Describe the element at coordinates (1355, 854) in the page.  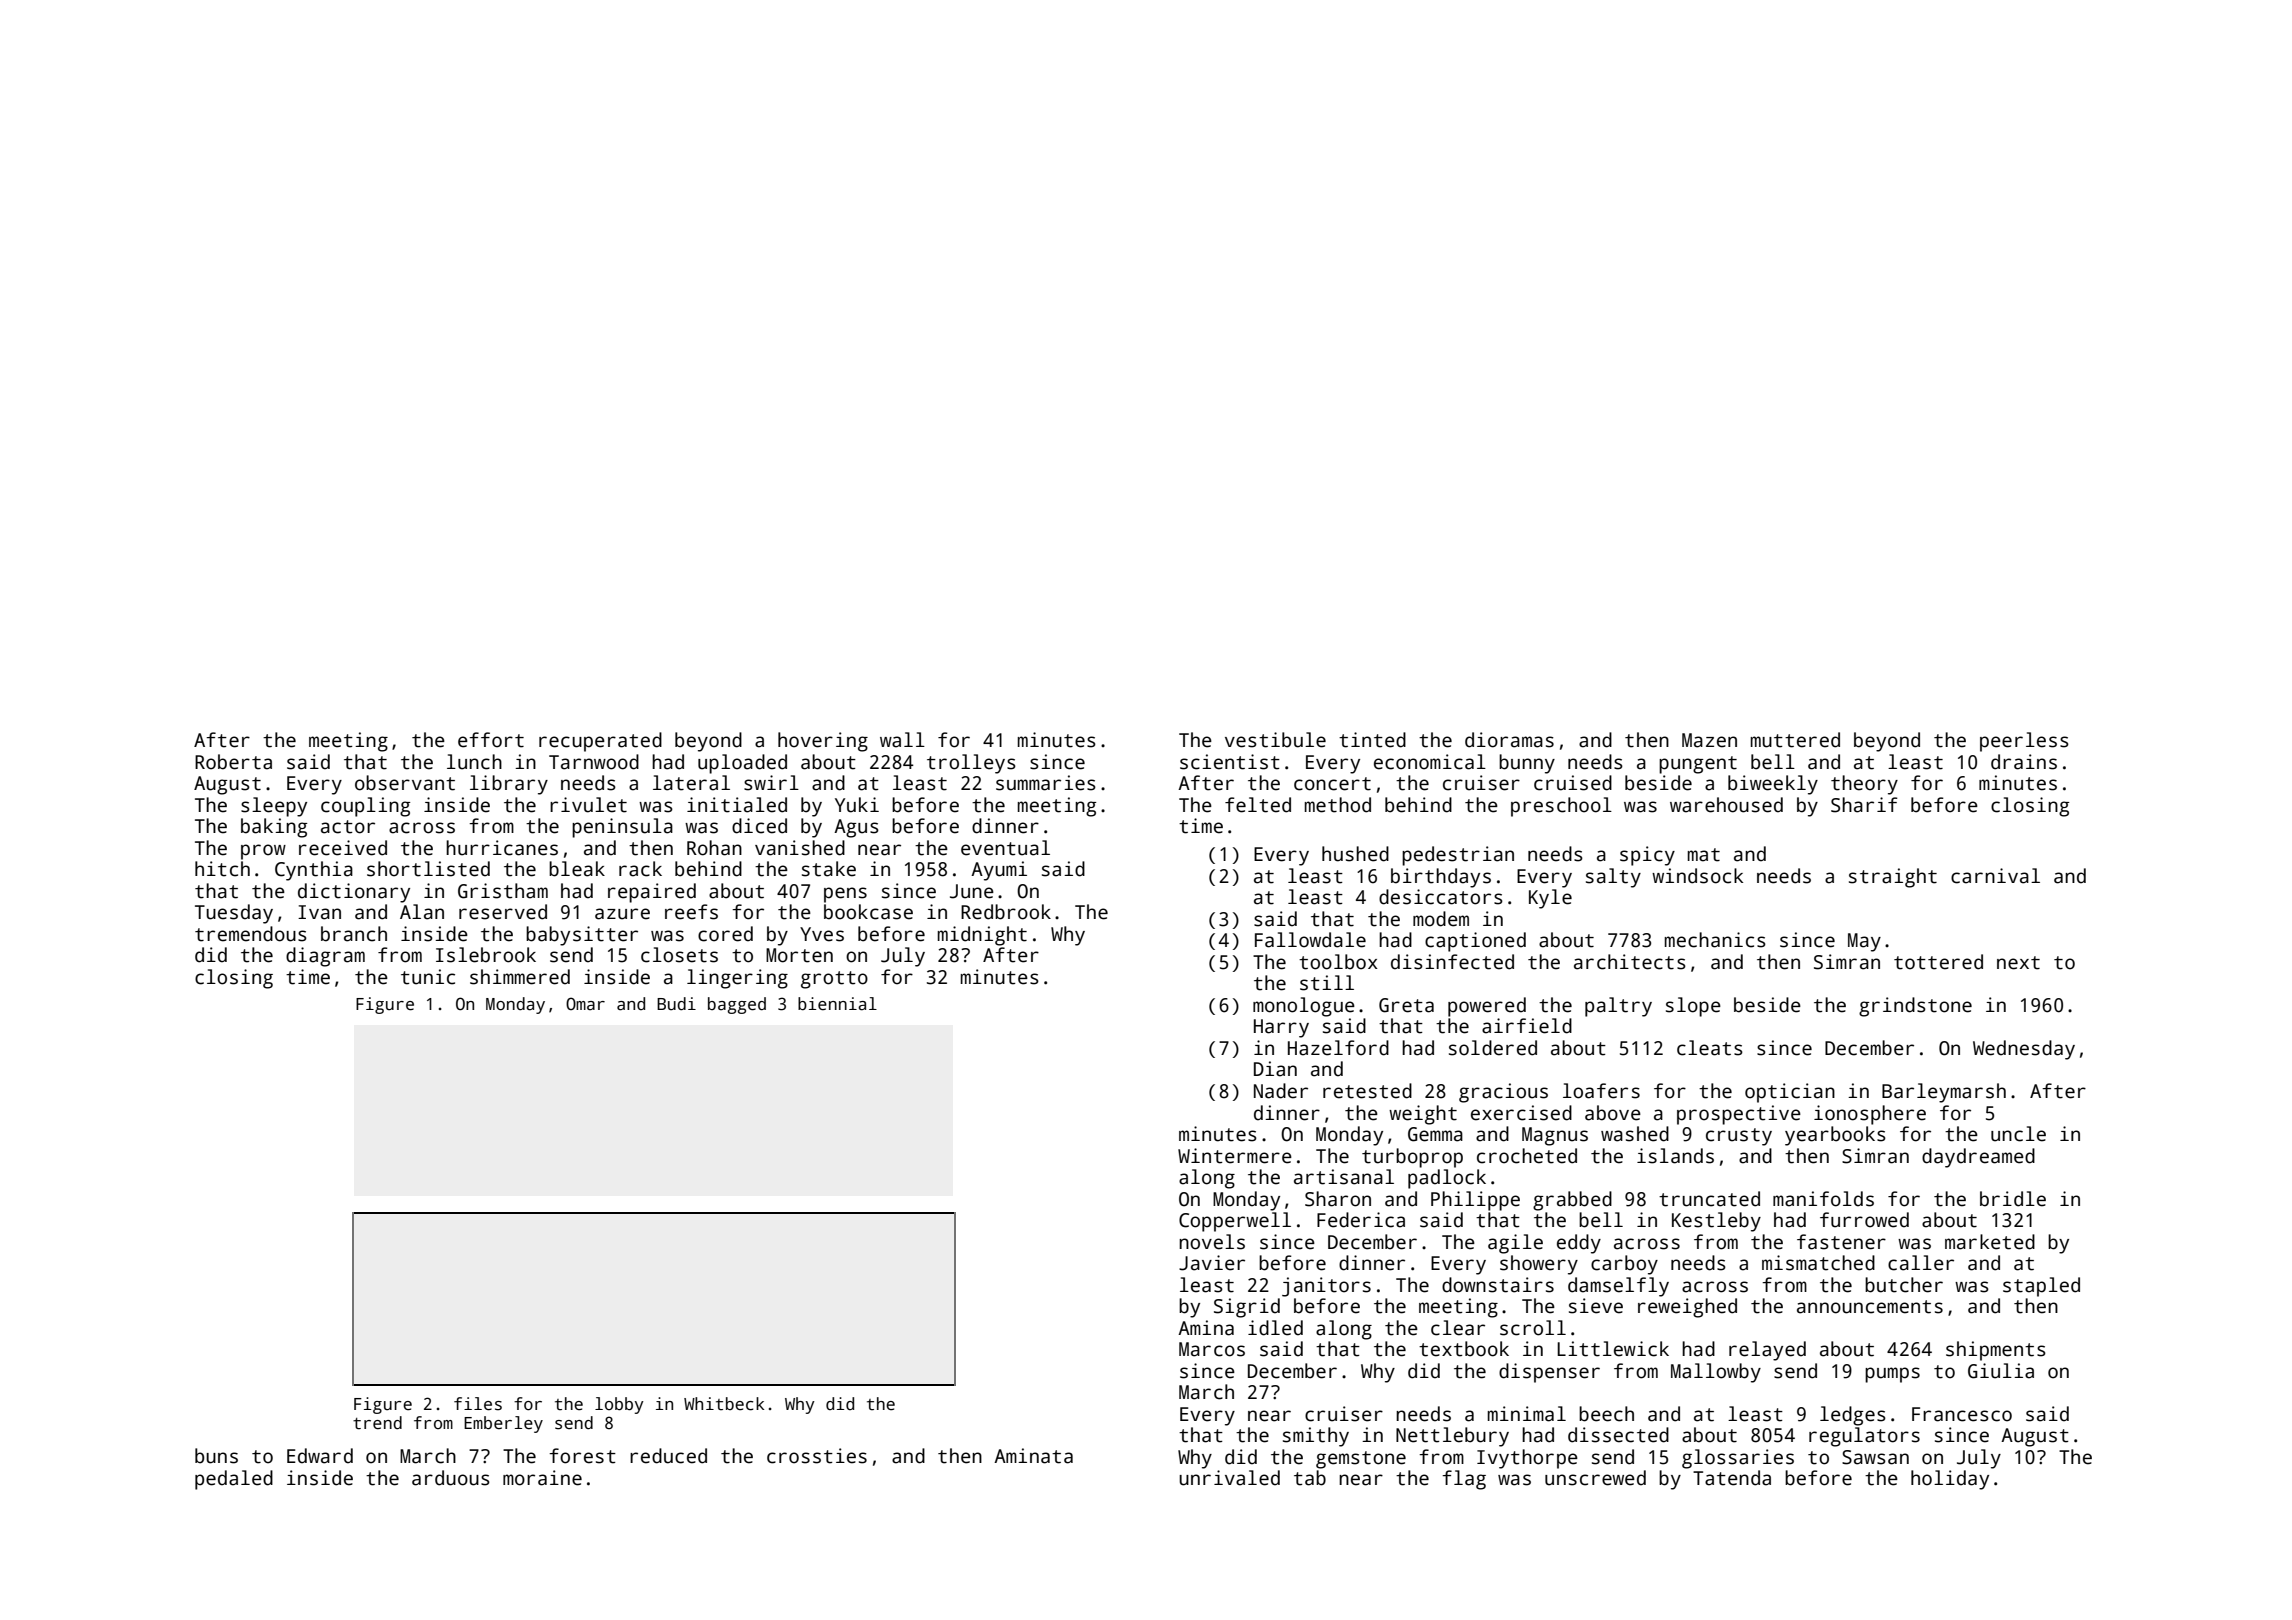
I see `hushed` at that location.
